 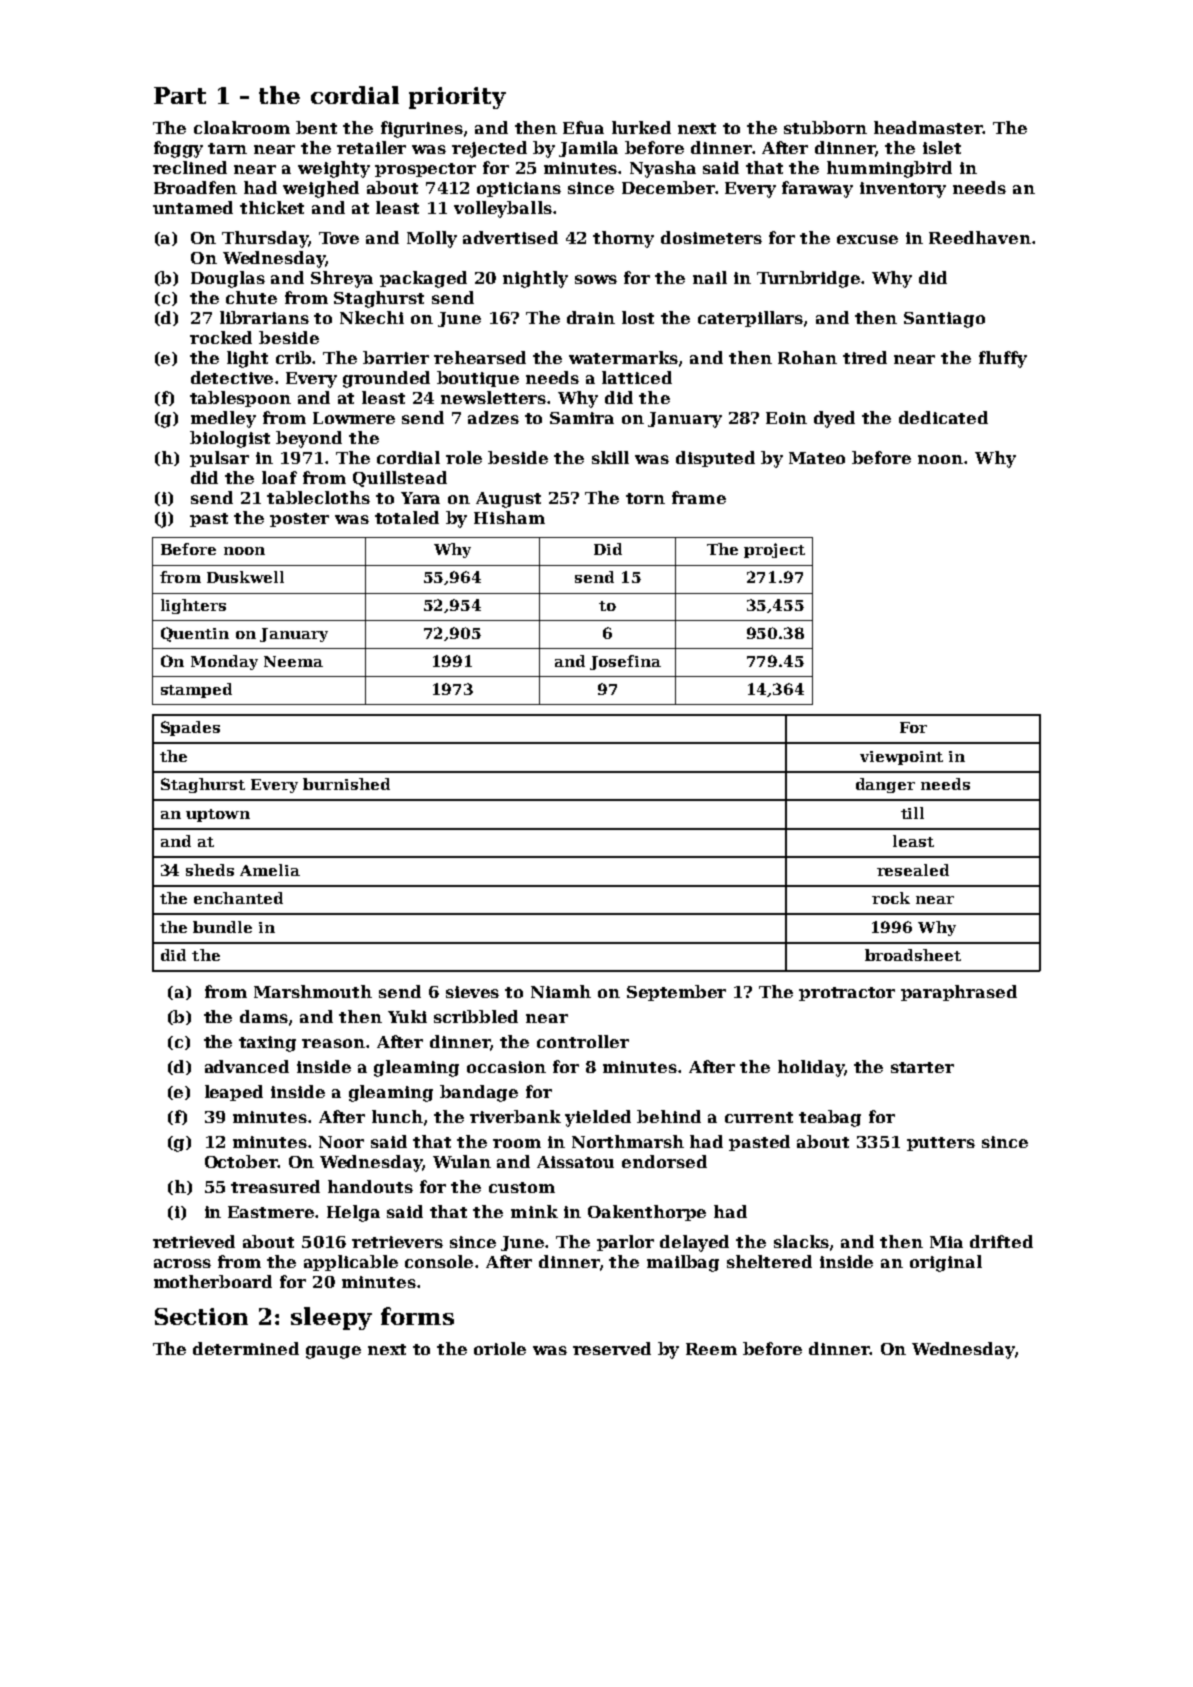 What do you see at coordinates (246, 1348) in the page?
I see `determined` at bounding box center [246, 1348].
